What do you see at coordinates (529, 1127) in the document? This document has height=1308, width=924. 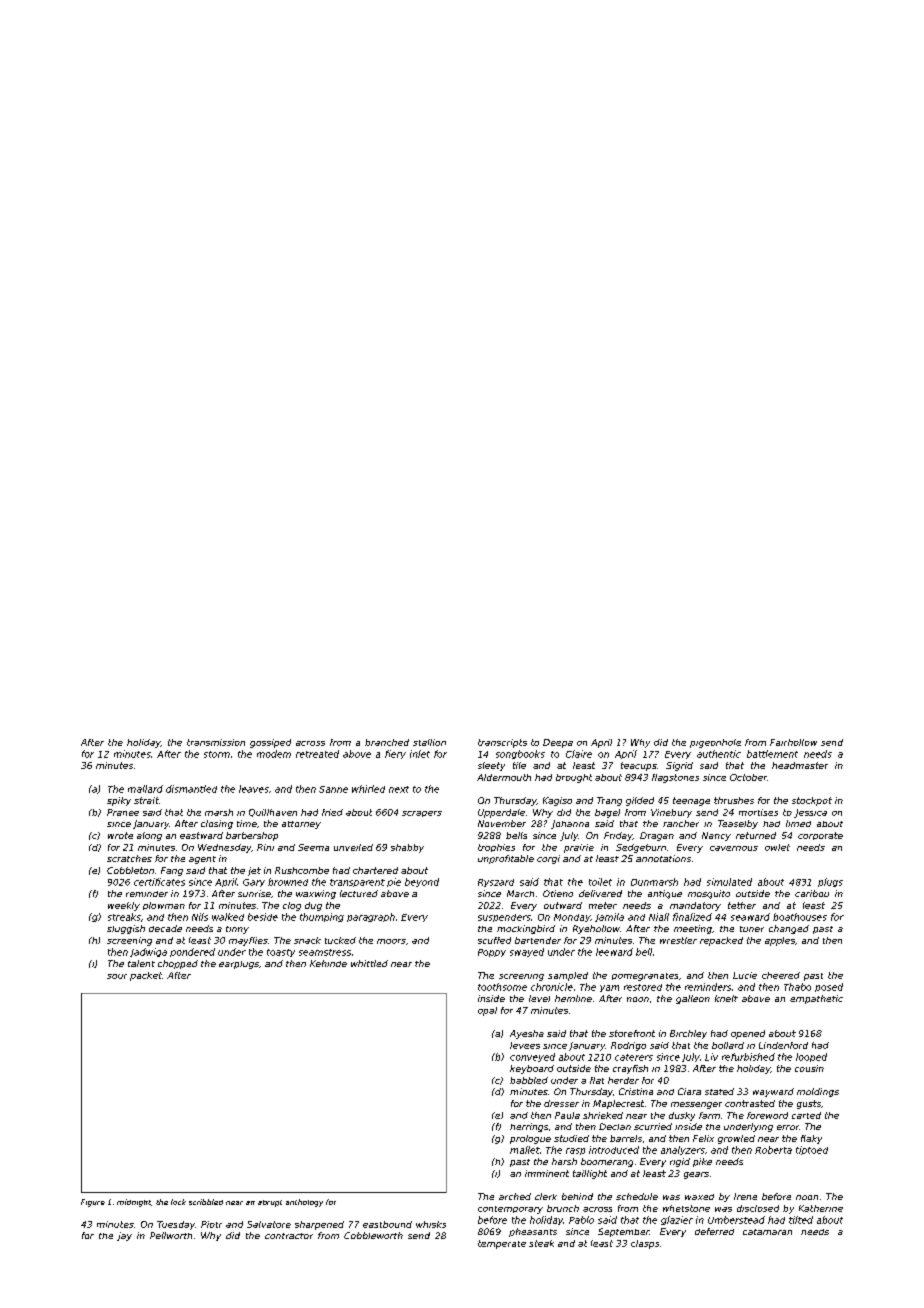 I see `herrings` at bounding box center [529, 1127].
